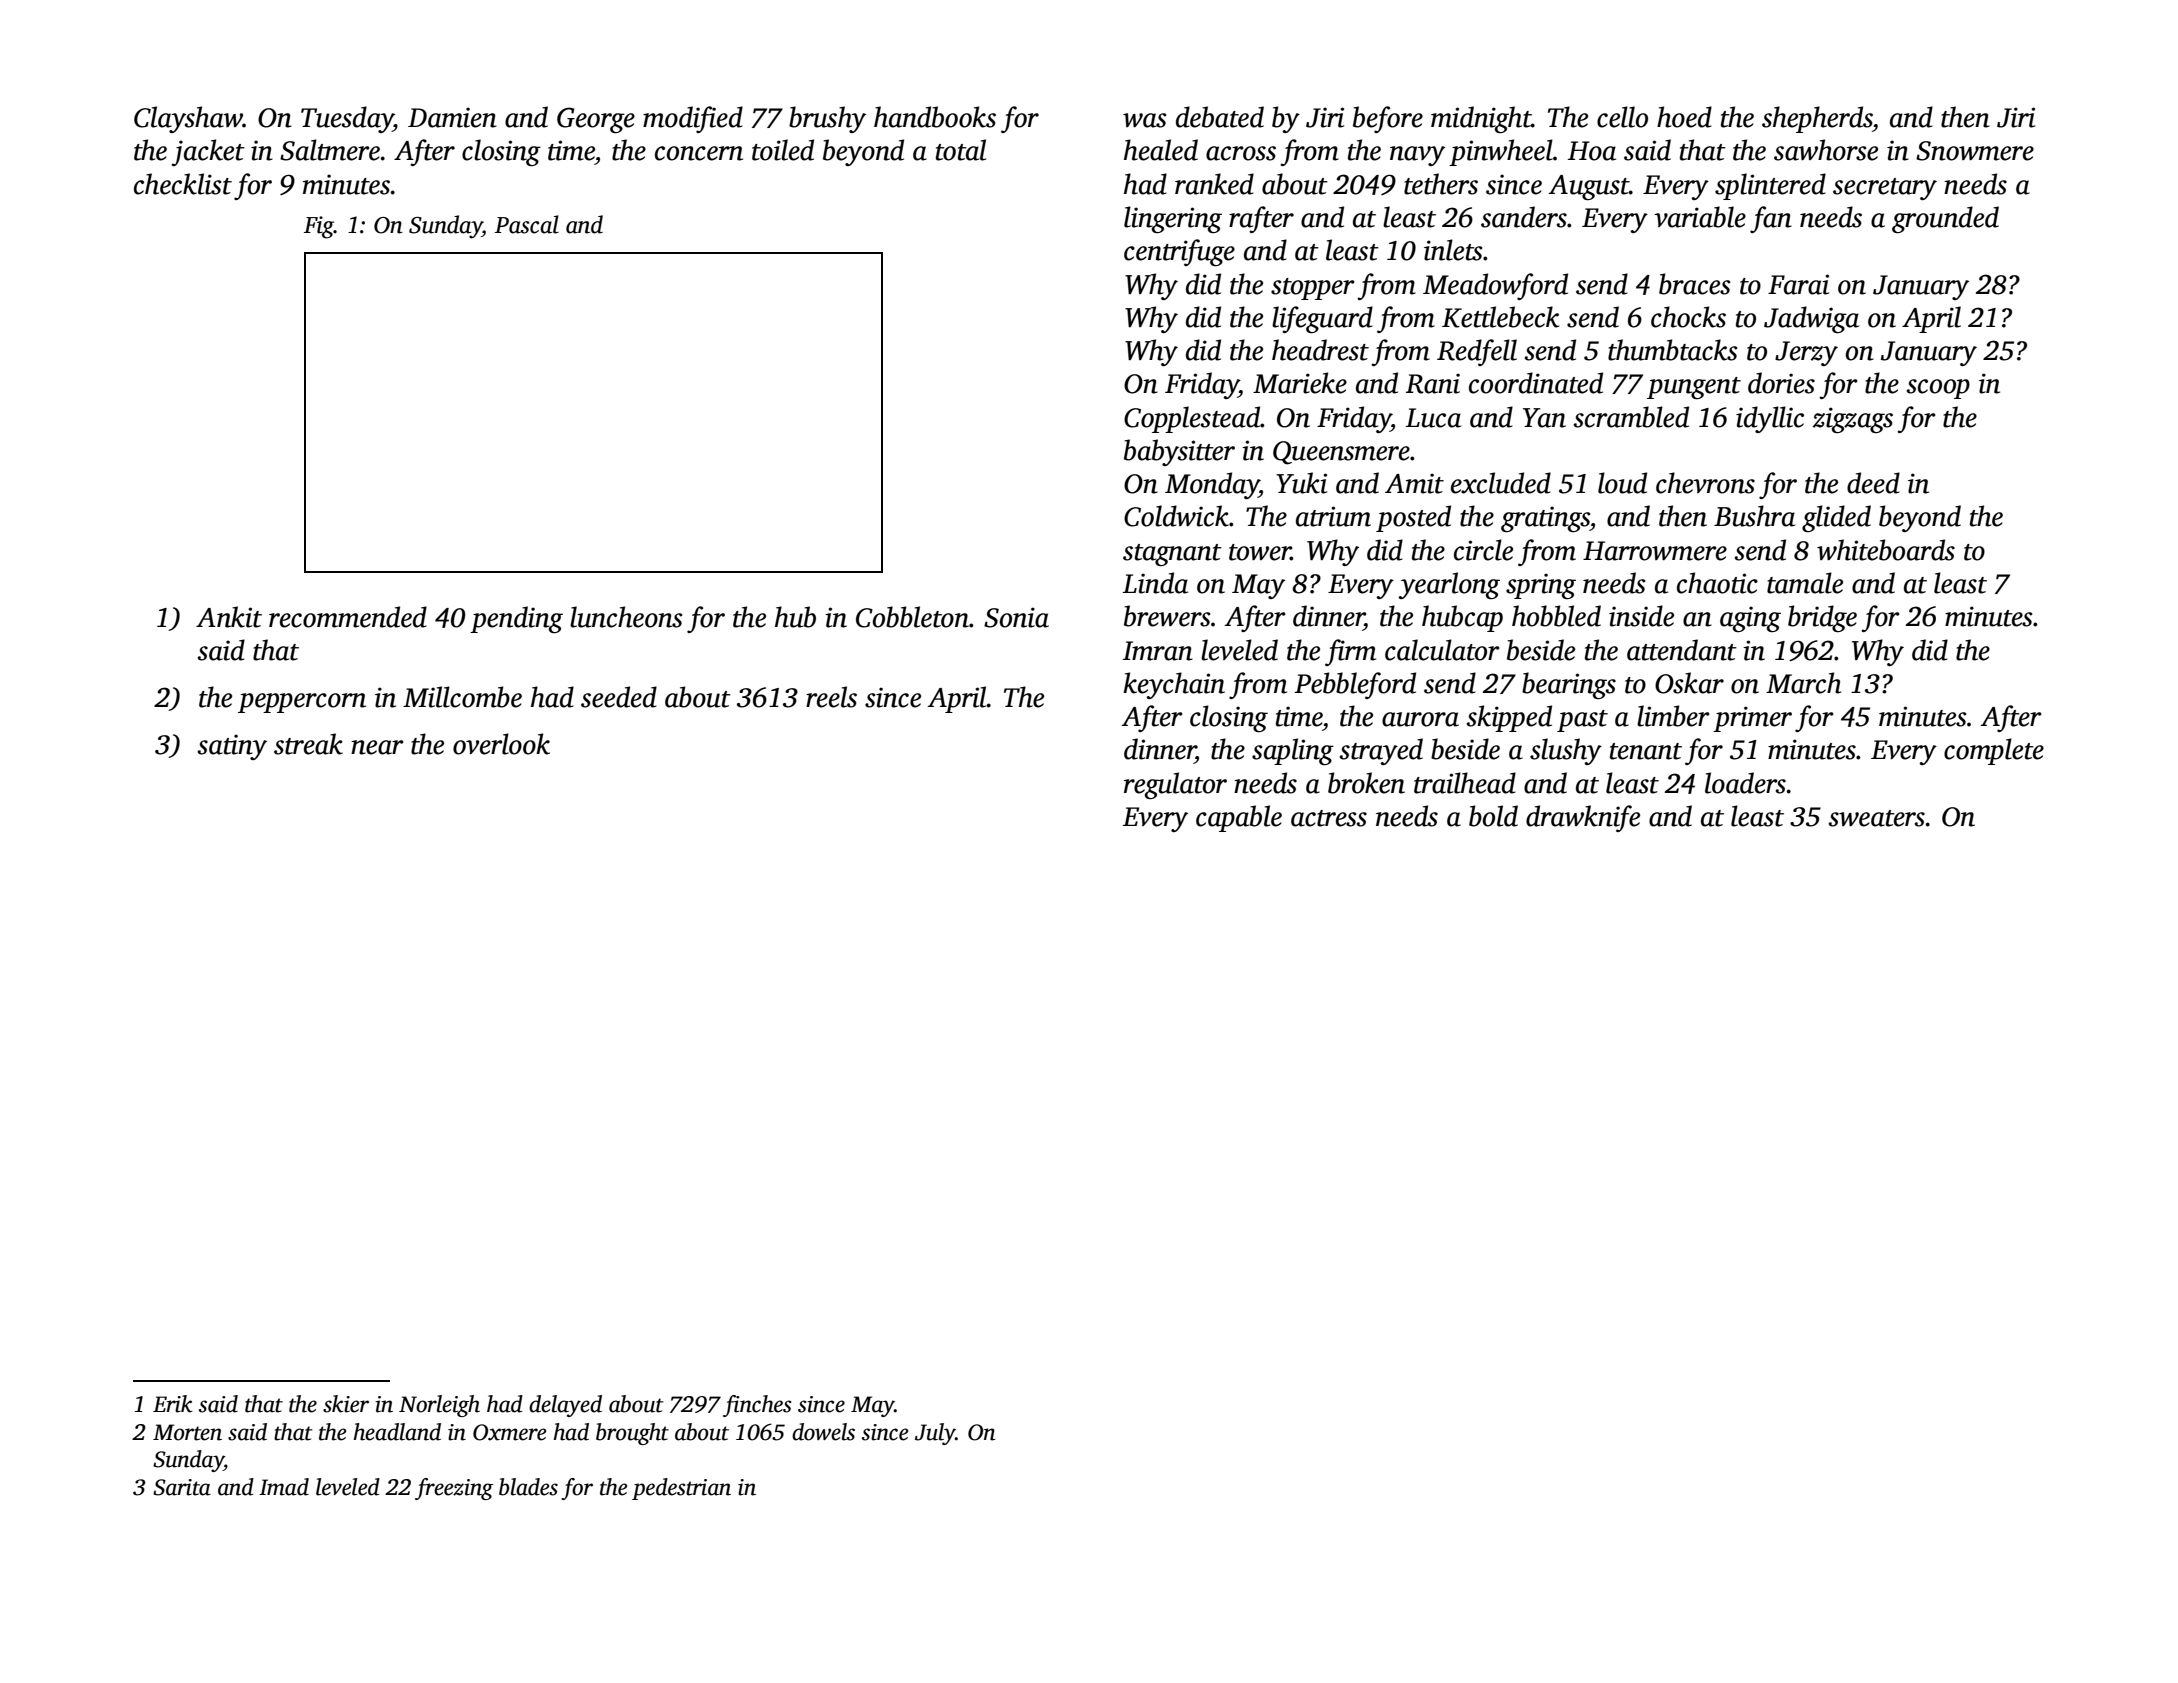 This document has height=1683, width=2178. What do you see at coordinates (1174, 685) in the document?
I see `keychain` at bounding box center [1174, 685].
